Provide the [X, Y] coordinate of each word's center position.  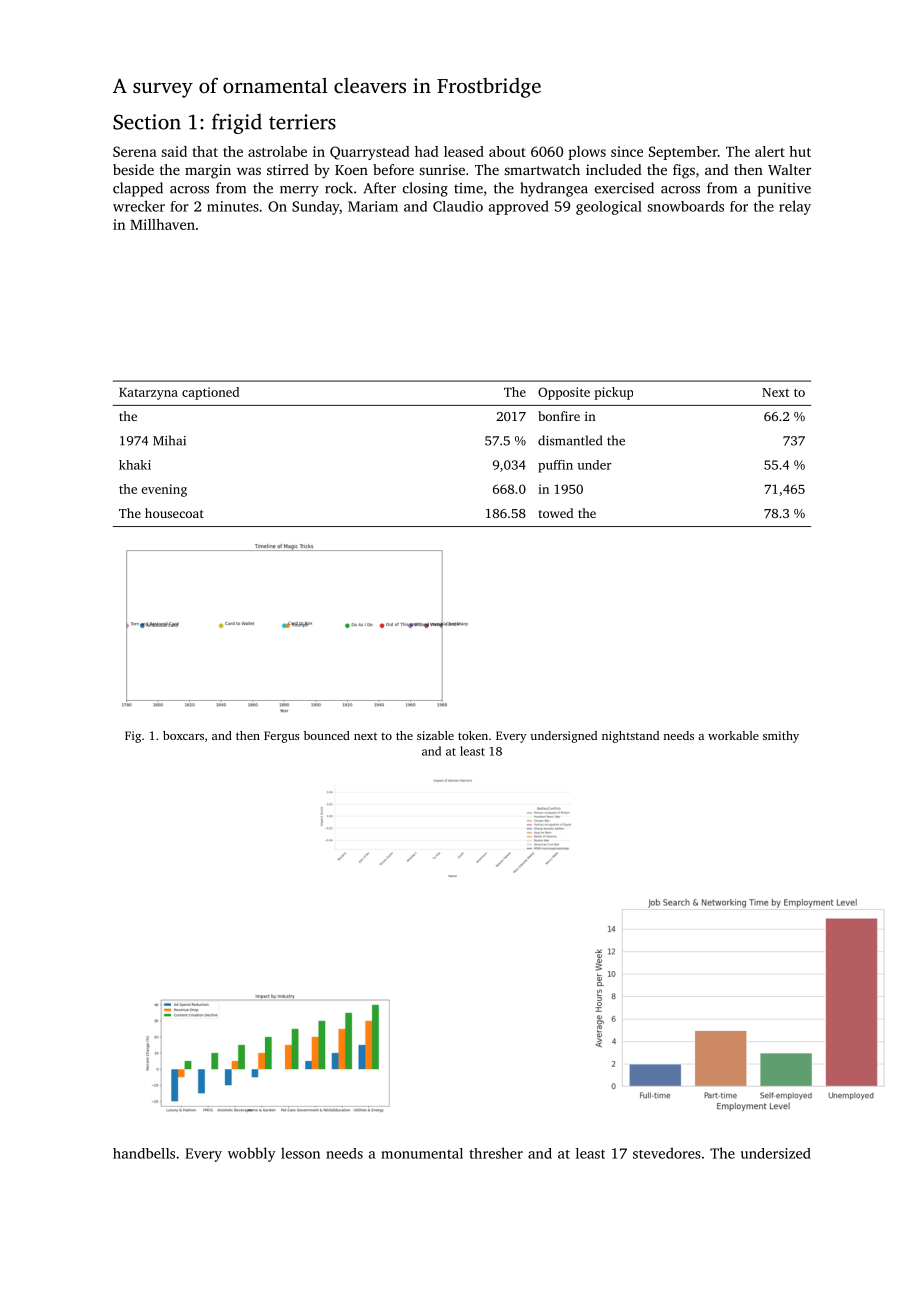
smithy [781, 737]
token [473, 735]
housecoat [174, 513]
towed [556, 513]
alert [770, 151]
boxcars [183, 735]
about [507, 151]
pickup [613, 393]
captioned [210, 393]
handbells [144, 1153]
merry [299, 191]
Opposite [564, 393]
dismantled [570, 440]
